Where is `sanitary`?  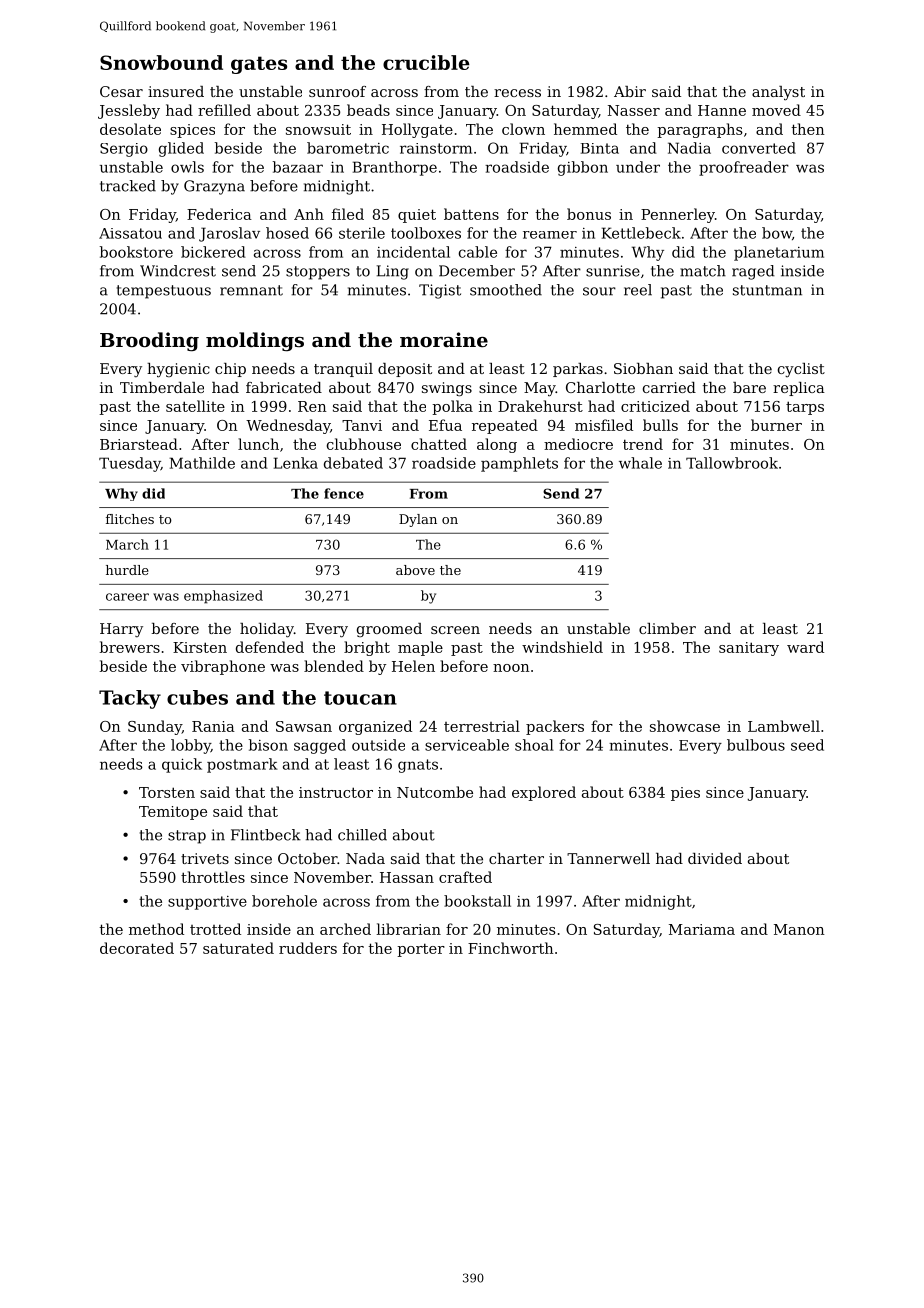
sanitary is located at coordinates (749, 649).
